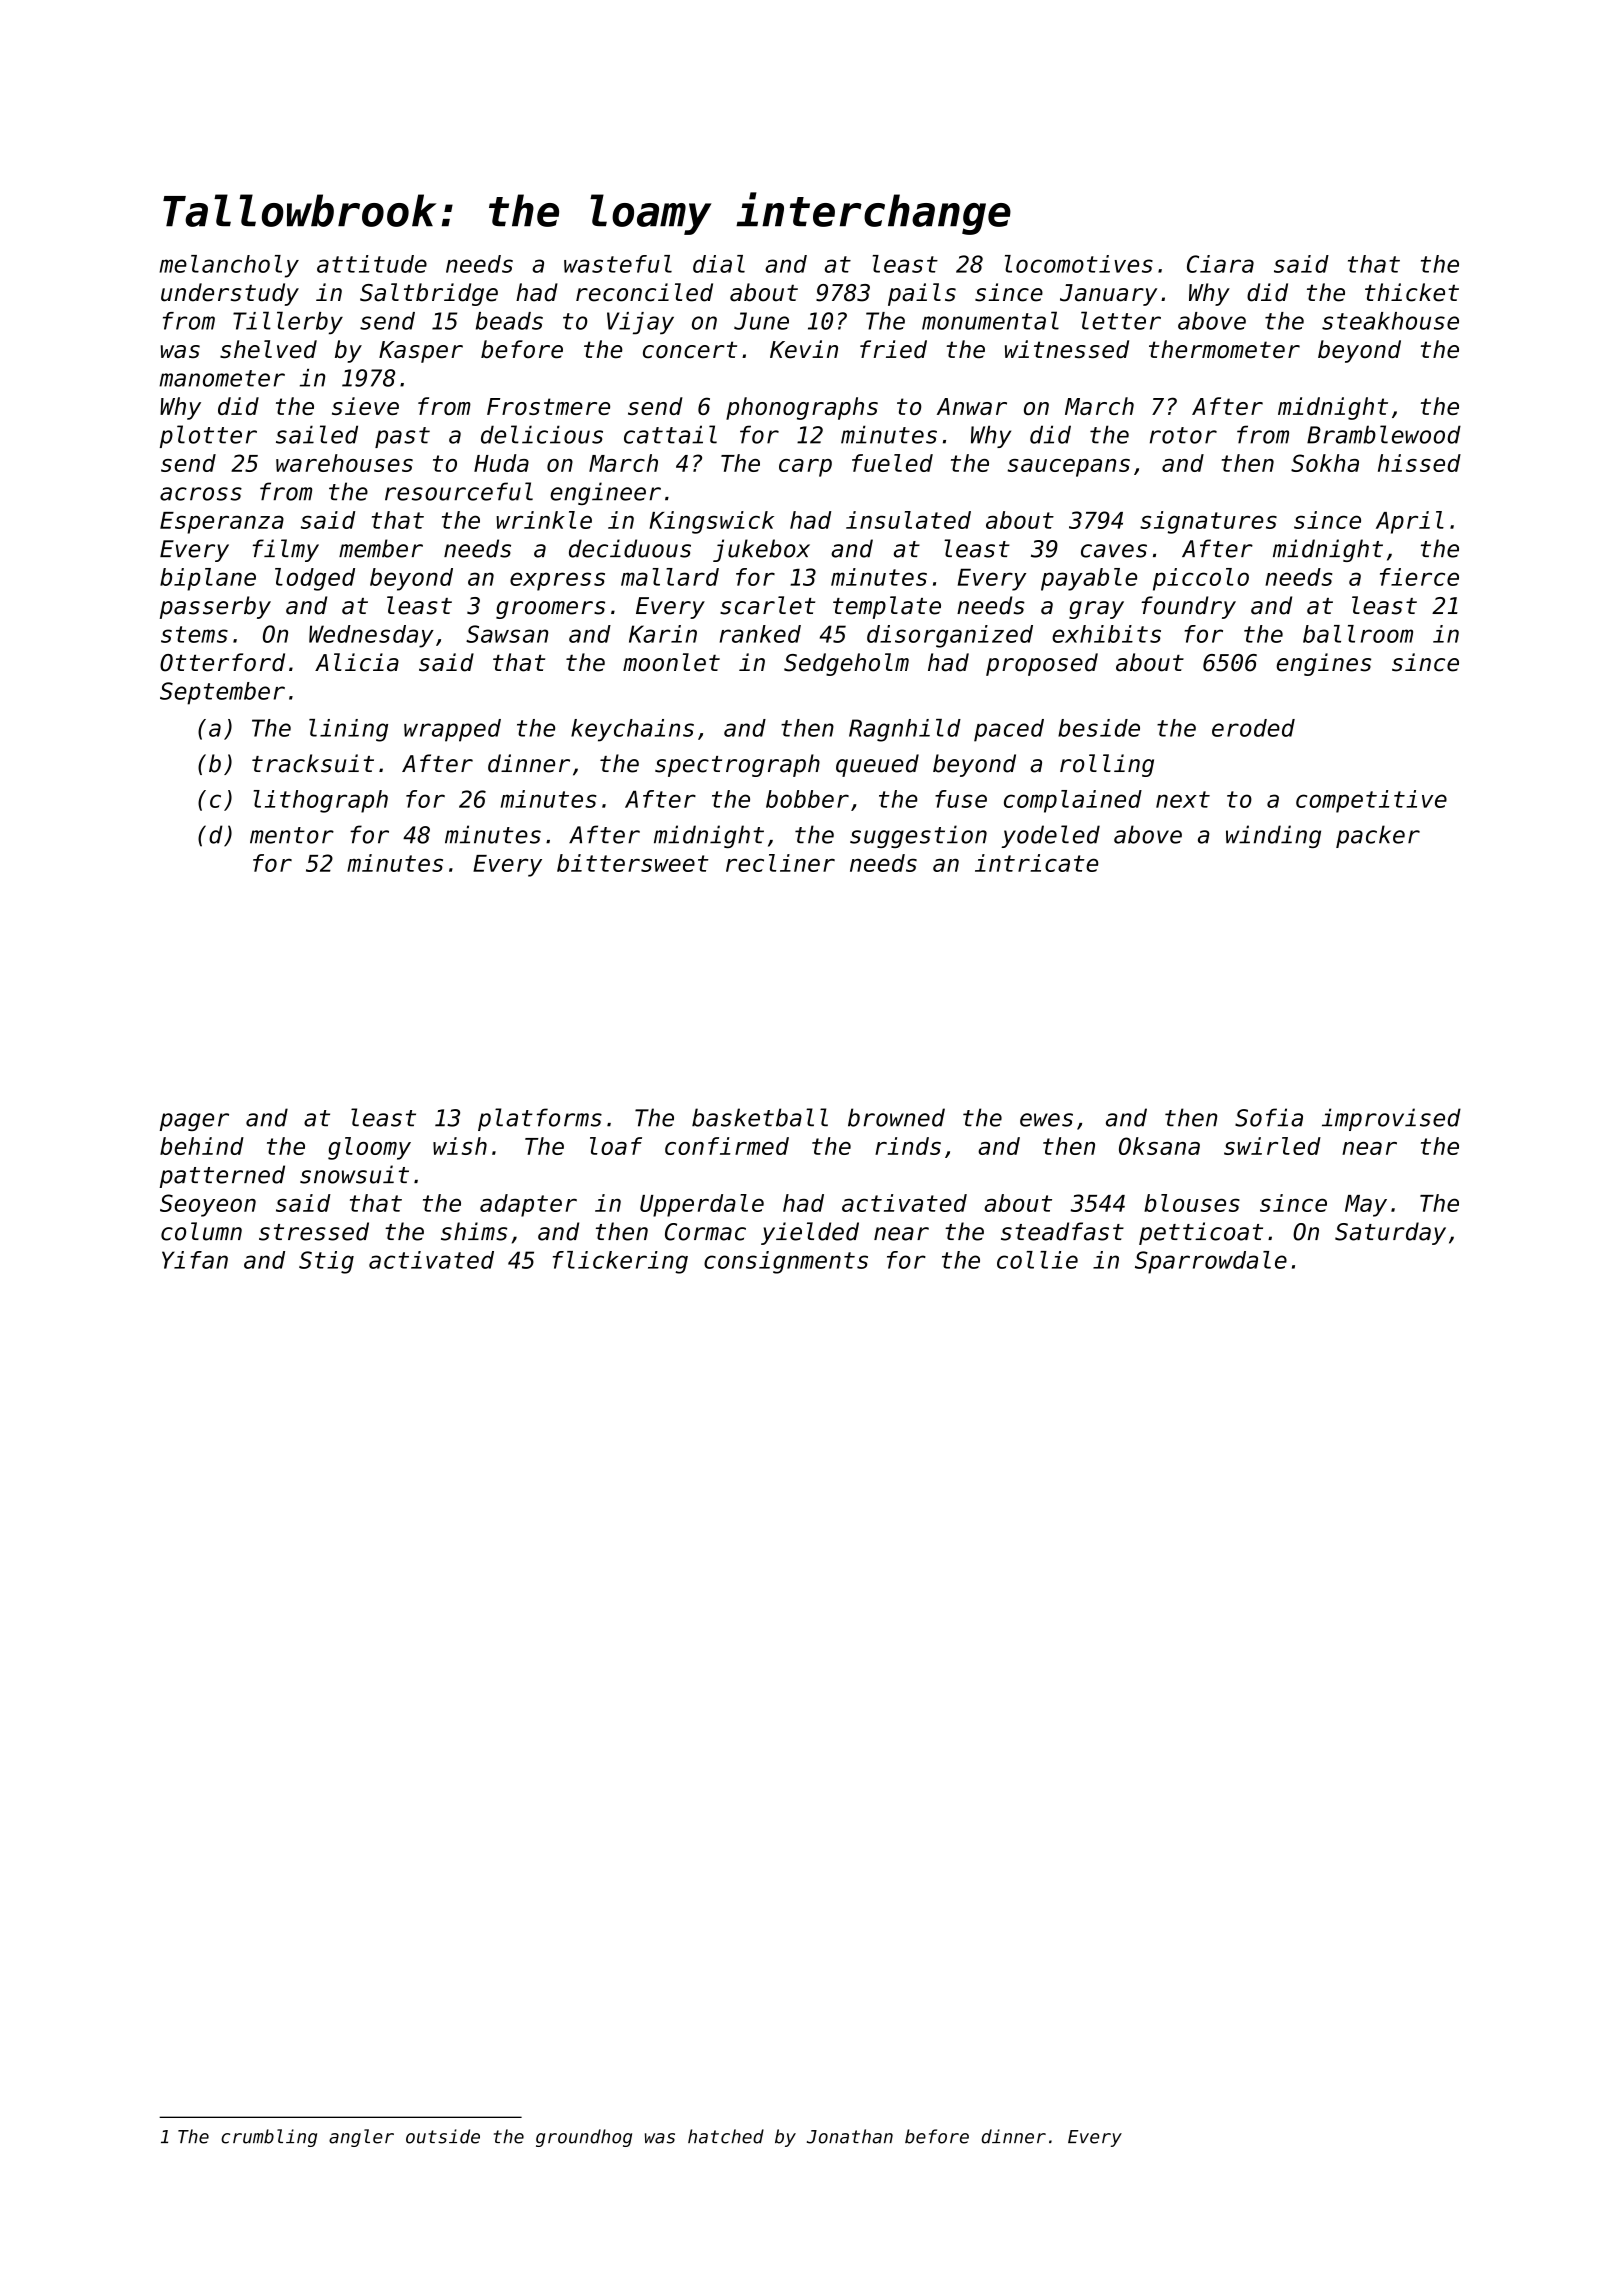 The width and height of the document is (1620, 2292). What do you see at coordinates (620, 1262) in the document?
I see `flickering` at bounding box center [620, 1262].
